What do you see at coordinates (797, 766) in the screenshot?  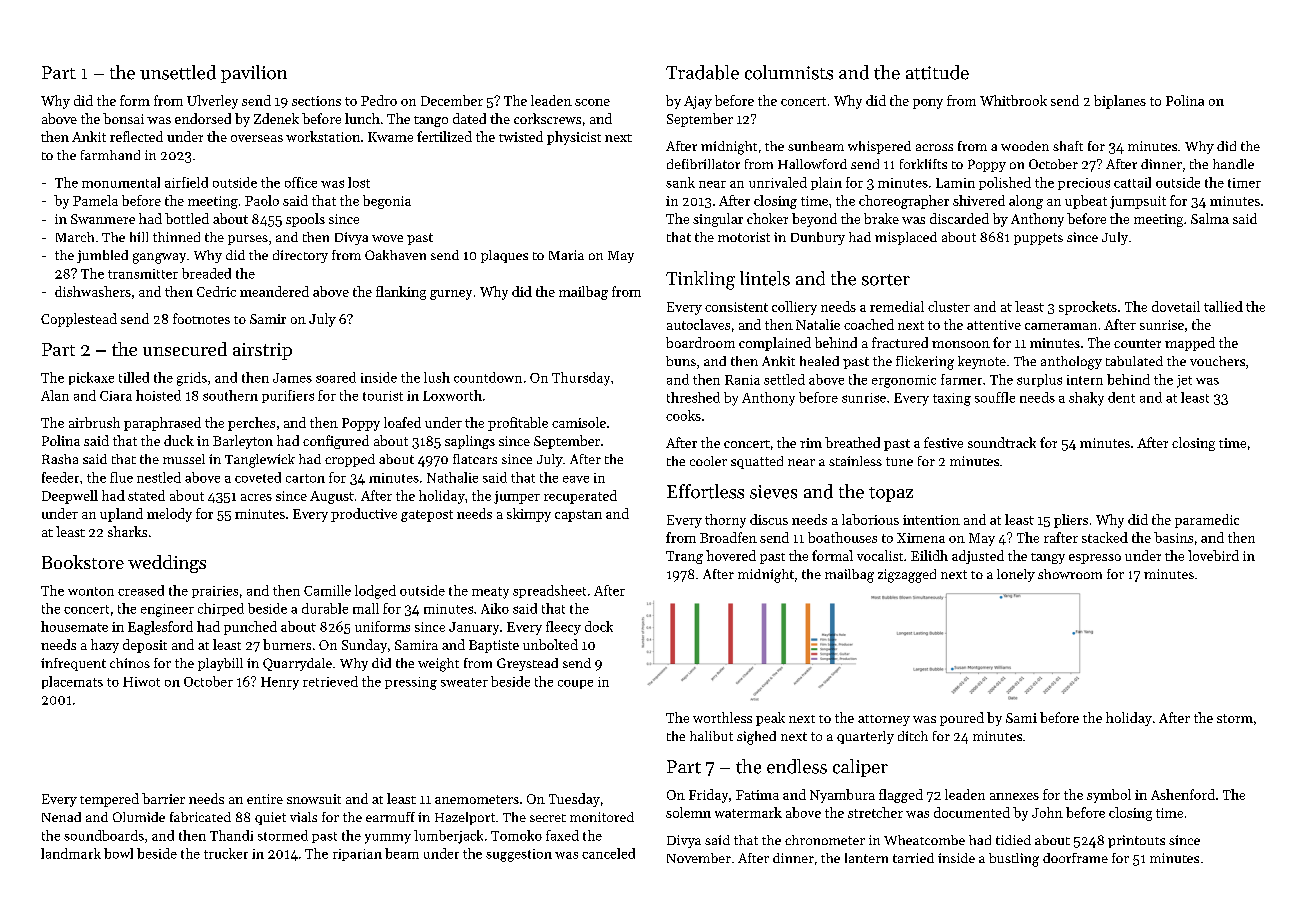 I see `endless` at bounding box center [797, 766].
